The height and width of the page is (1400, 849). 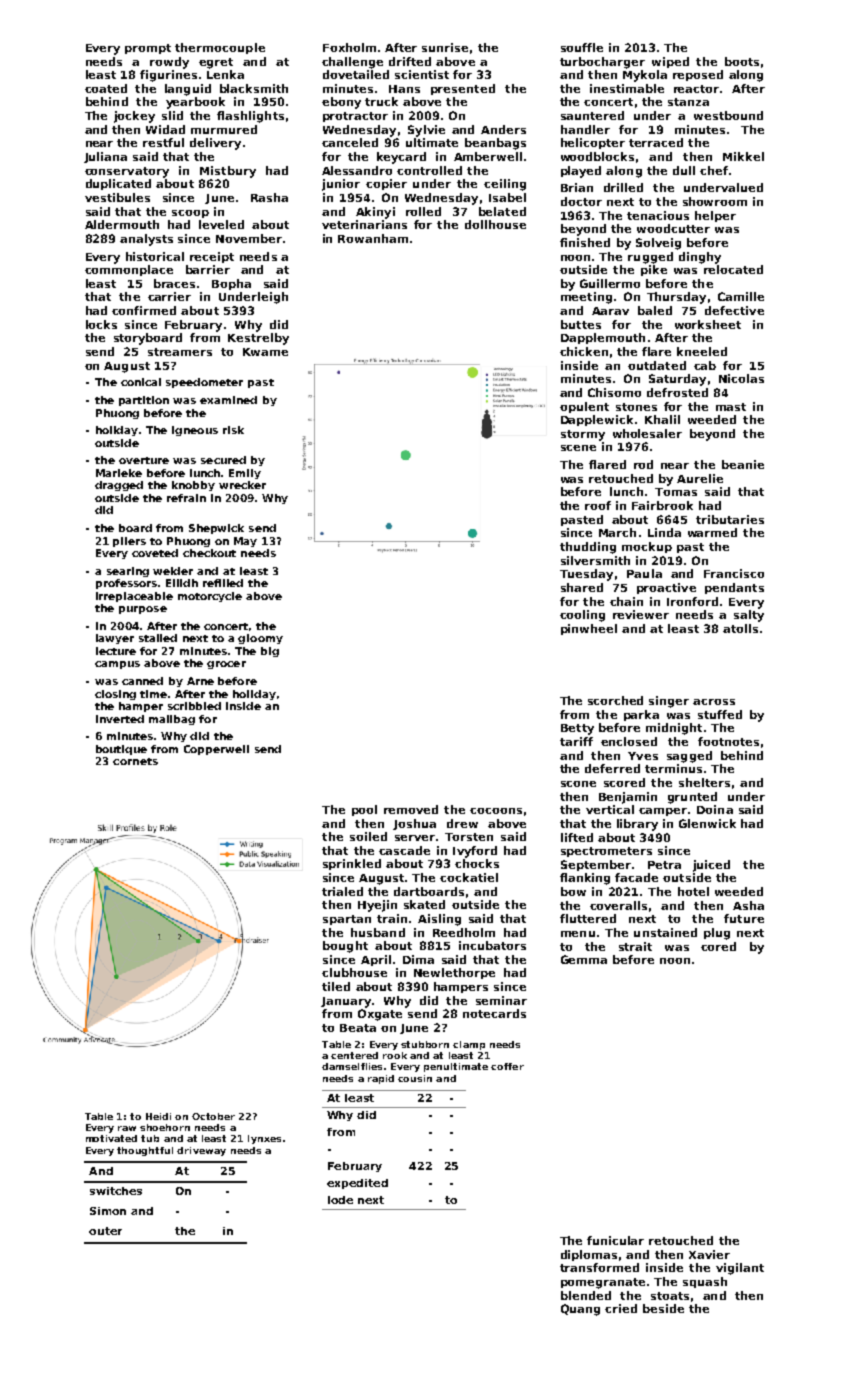 What do you see at coordinates (496, 811) in the page?
I see `cocoons` at bounding box center [496, 811].
